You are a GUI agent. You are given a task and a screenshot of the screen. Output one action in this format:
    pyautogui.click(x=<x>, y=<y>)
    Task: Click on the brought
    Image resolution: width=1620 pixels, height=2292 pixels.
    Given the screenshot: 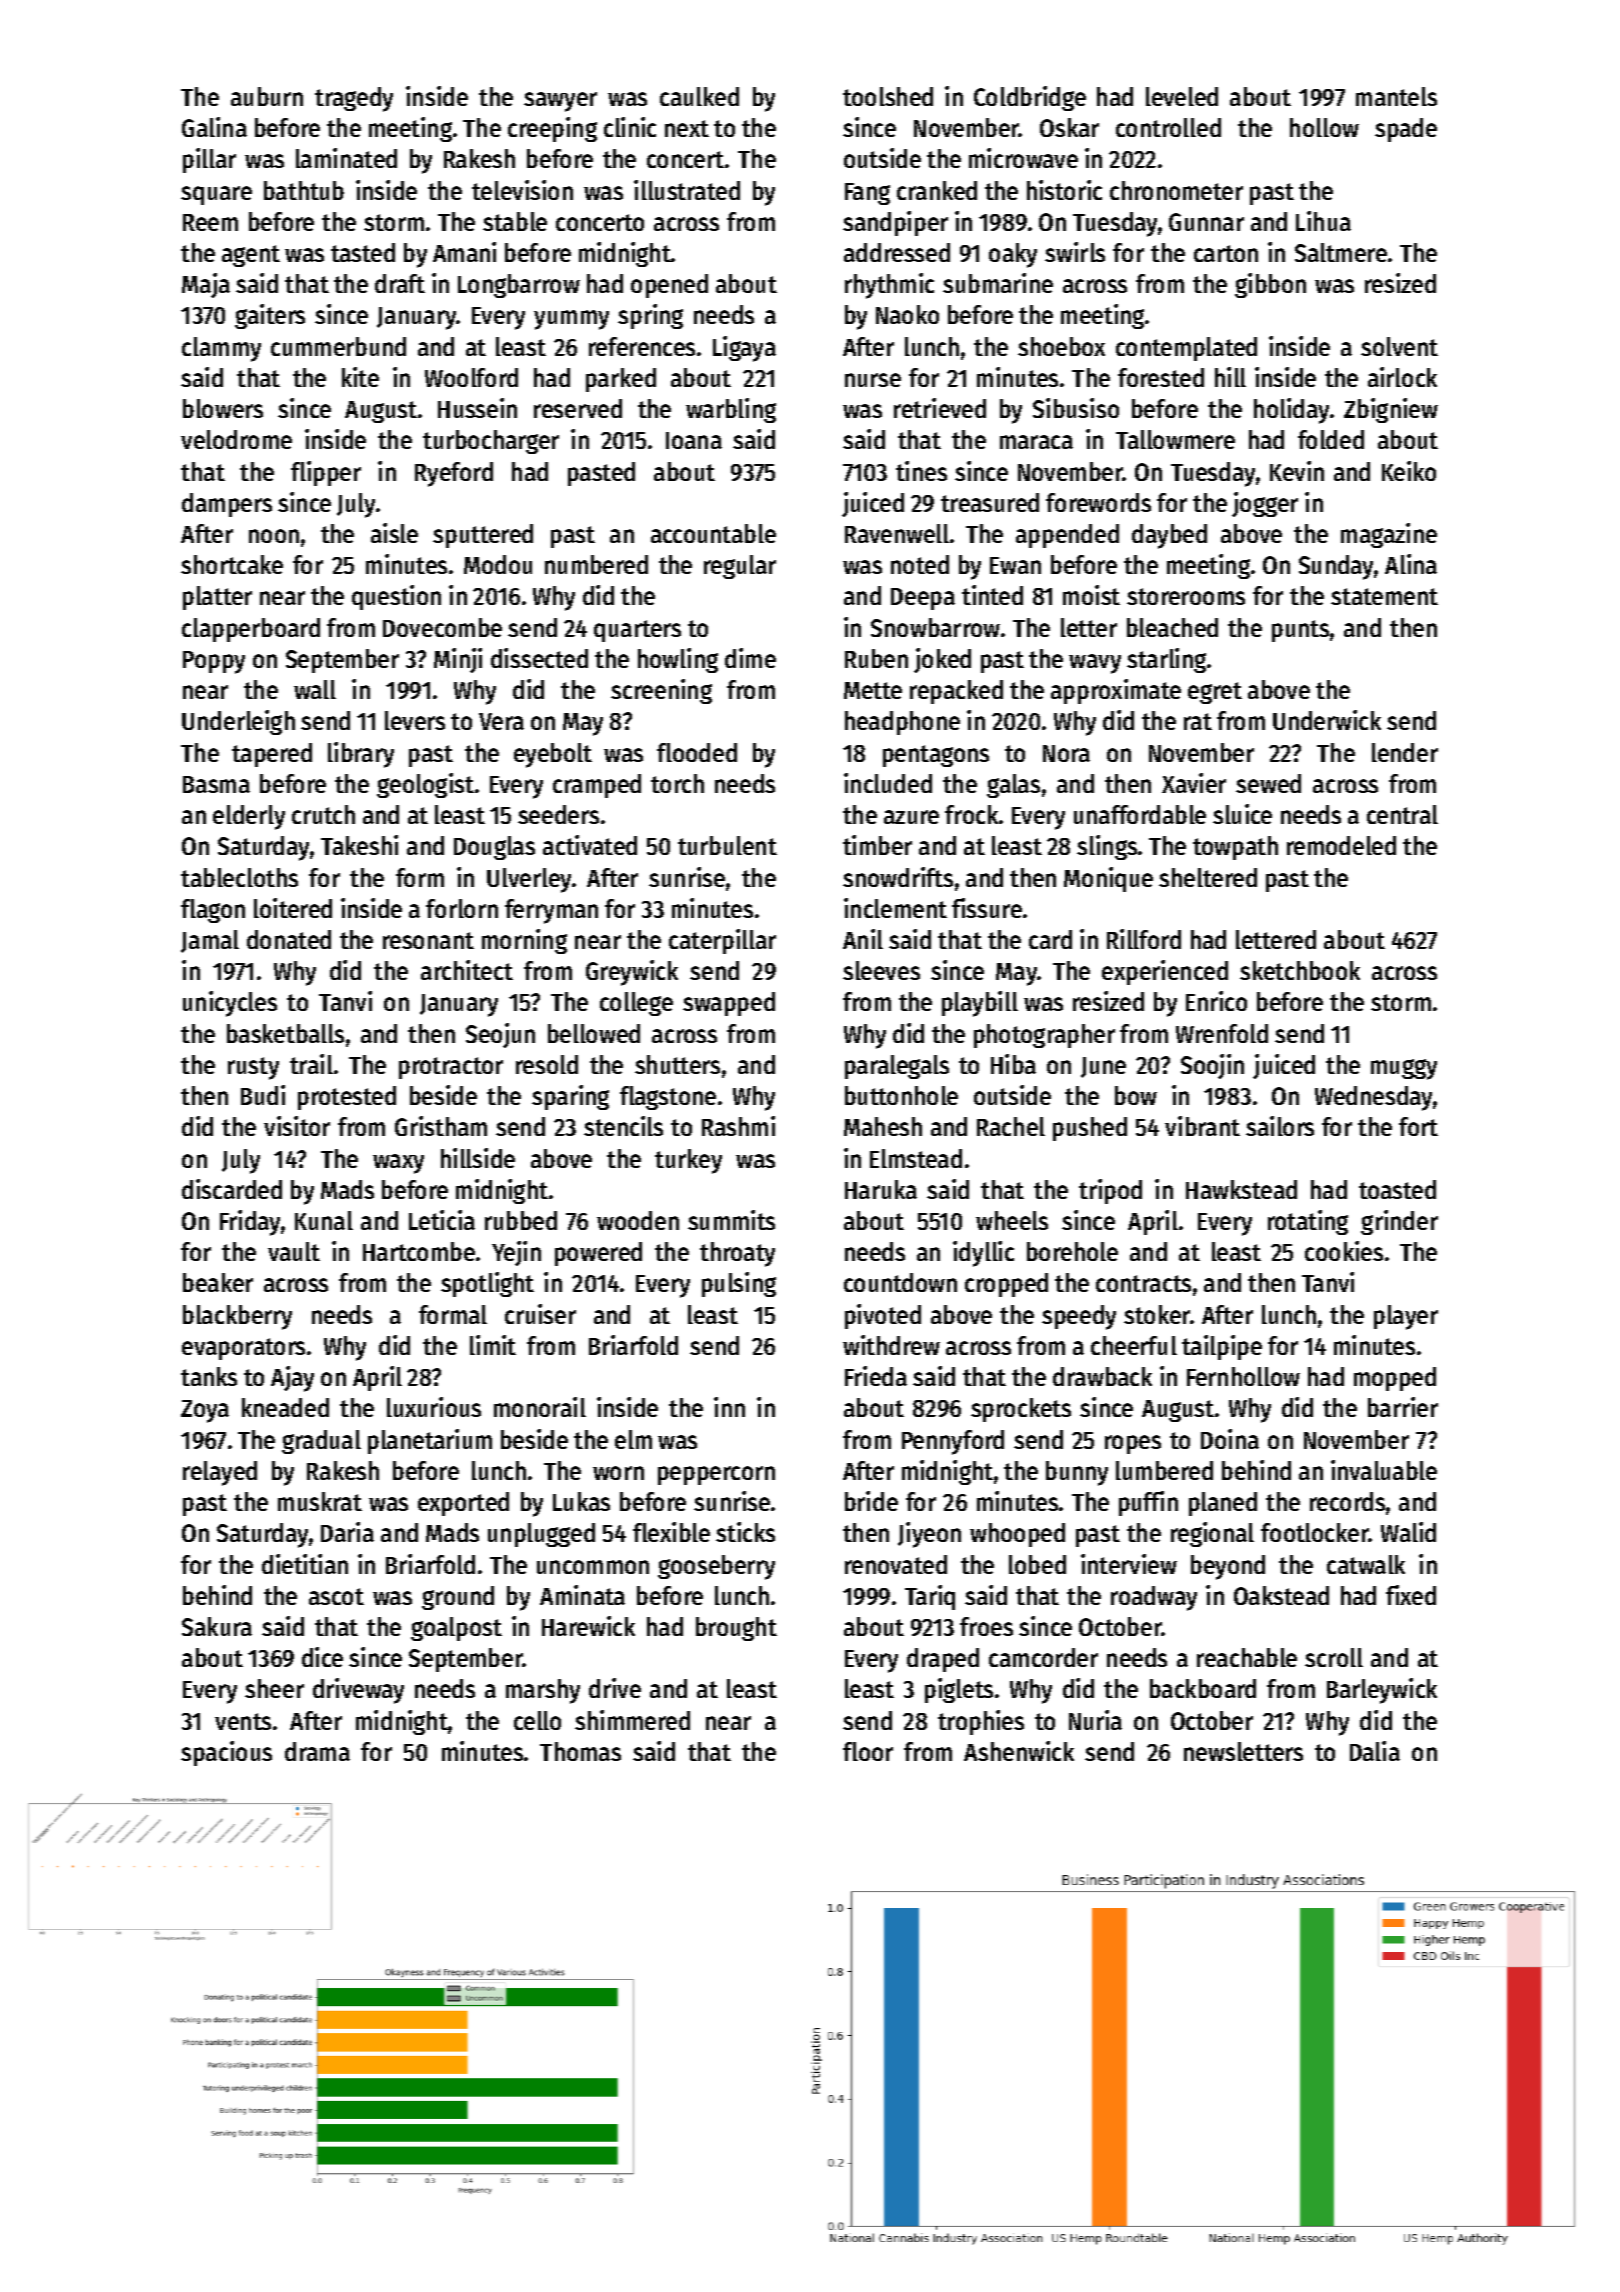 What is the action you would take?
    pyautogui.click(x=736, y=1629)
